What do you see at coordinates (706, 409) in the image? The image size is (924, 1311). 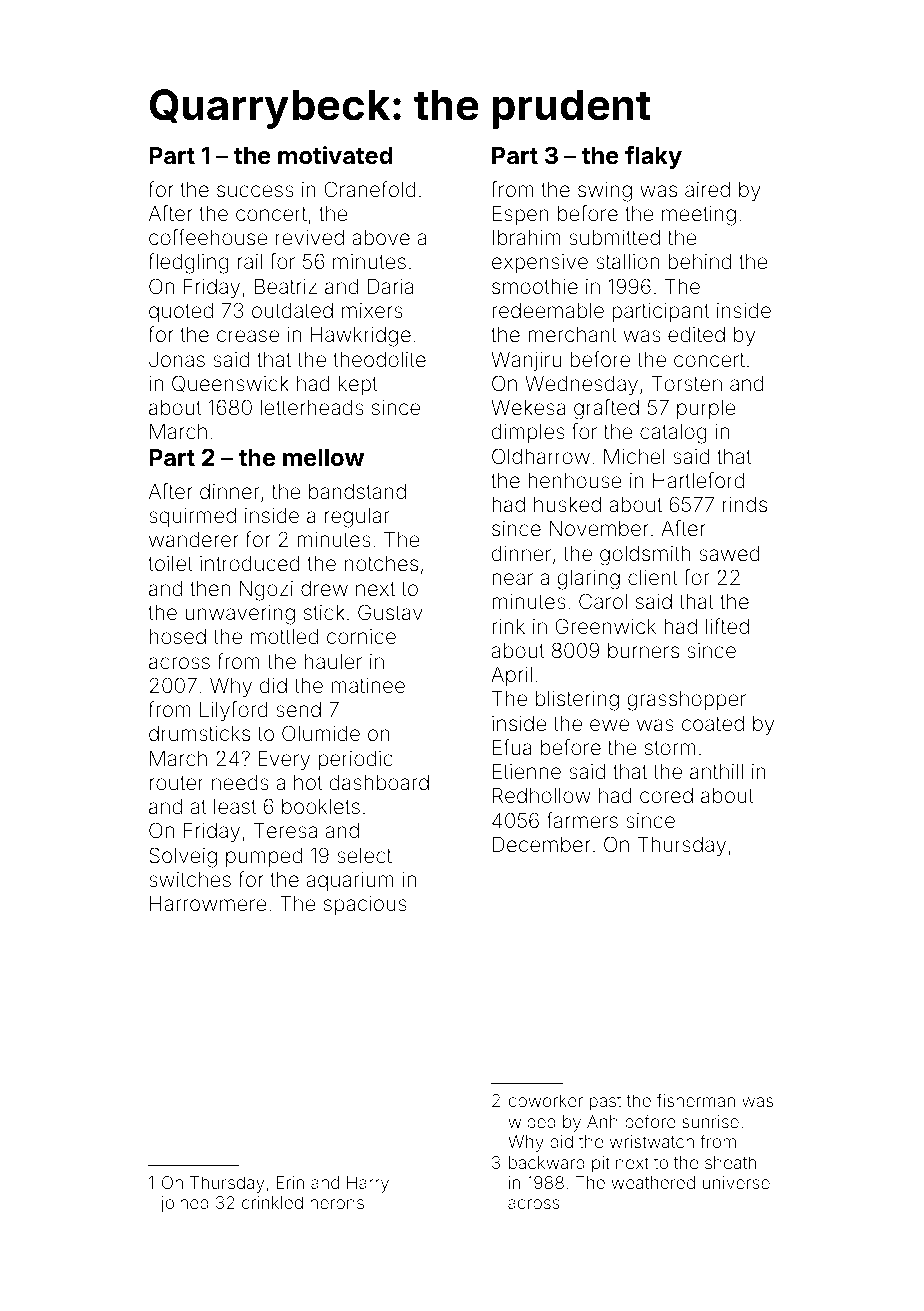 I see `purple` at bounding box center [706, 409].
